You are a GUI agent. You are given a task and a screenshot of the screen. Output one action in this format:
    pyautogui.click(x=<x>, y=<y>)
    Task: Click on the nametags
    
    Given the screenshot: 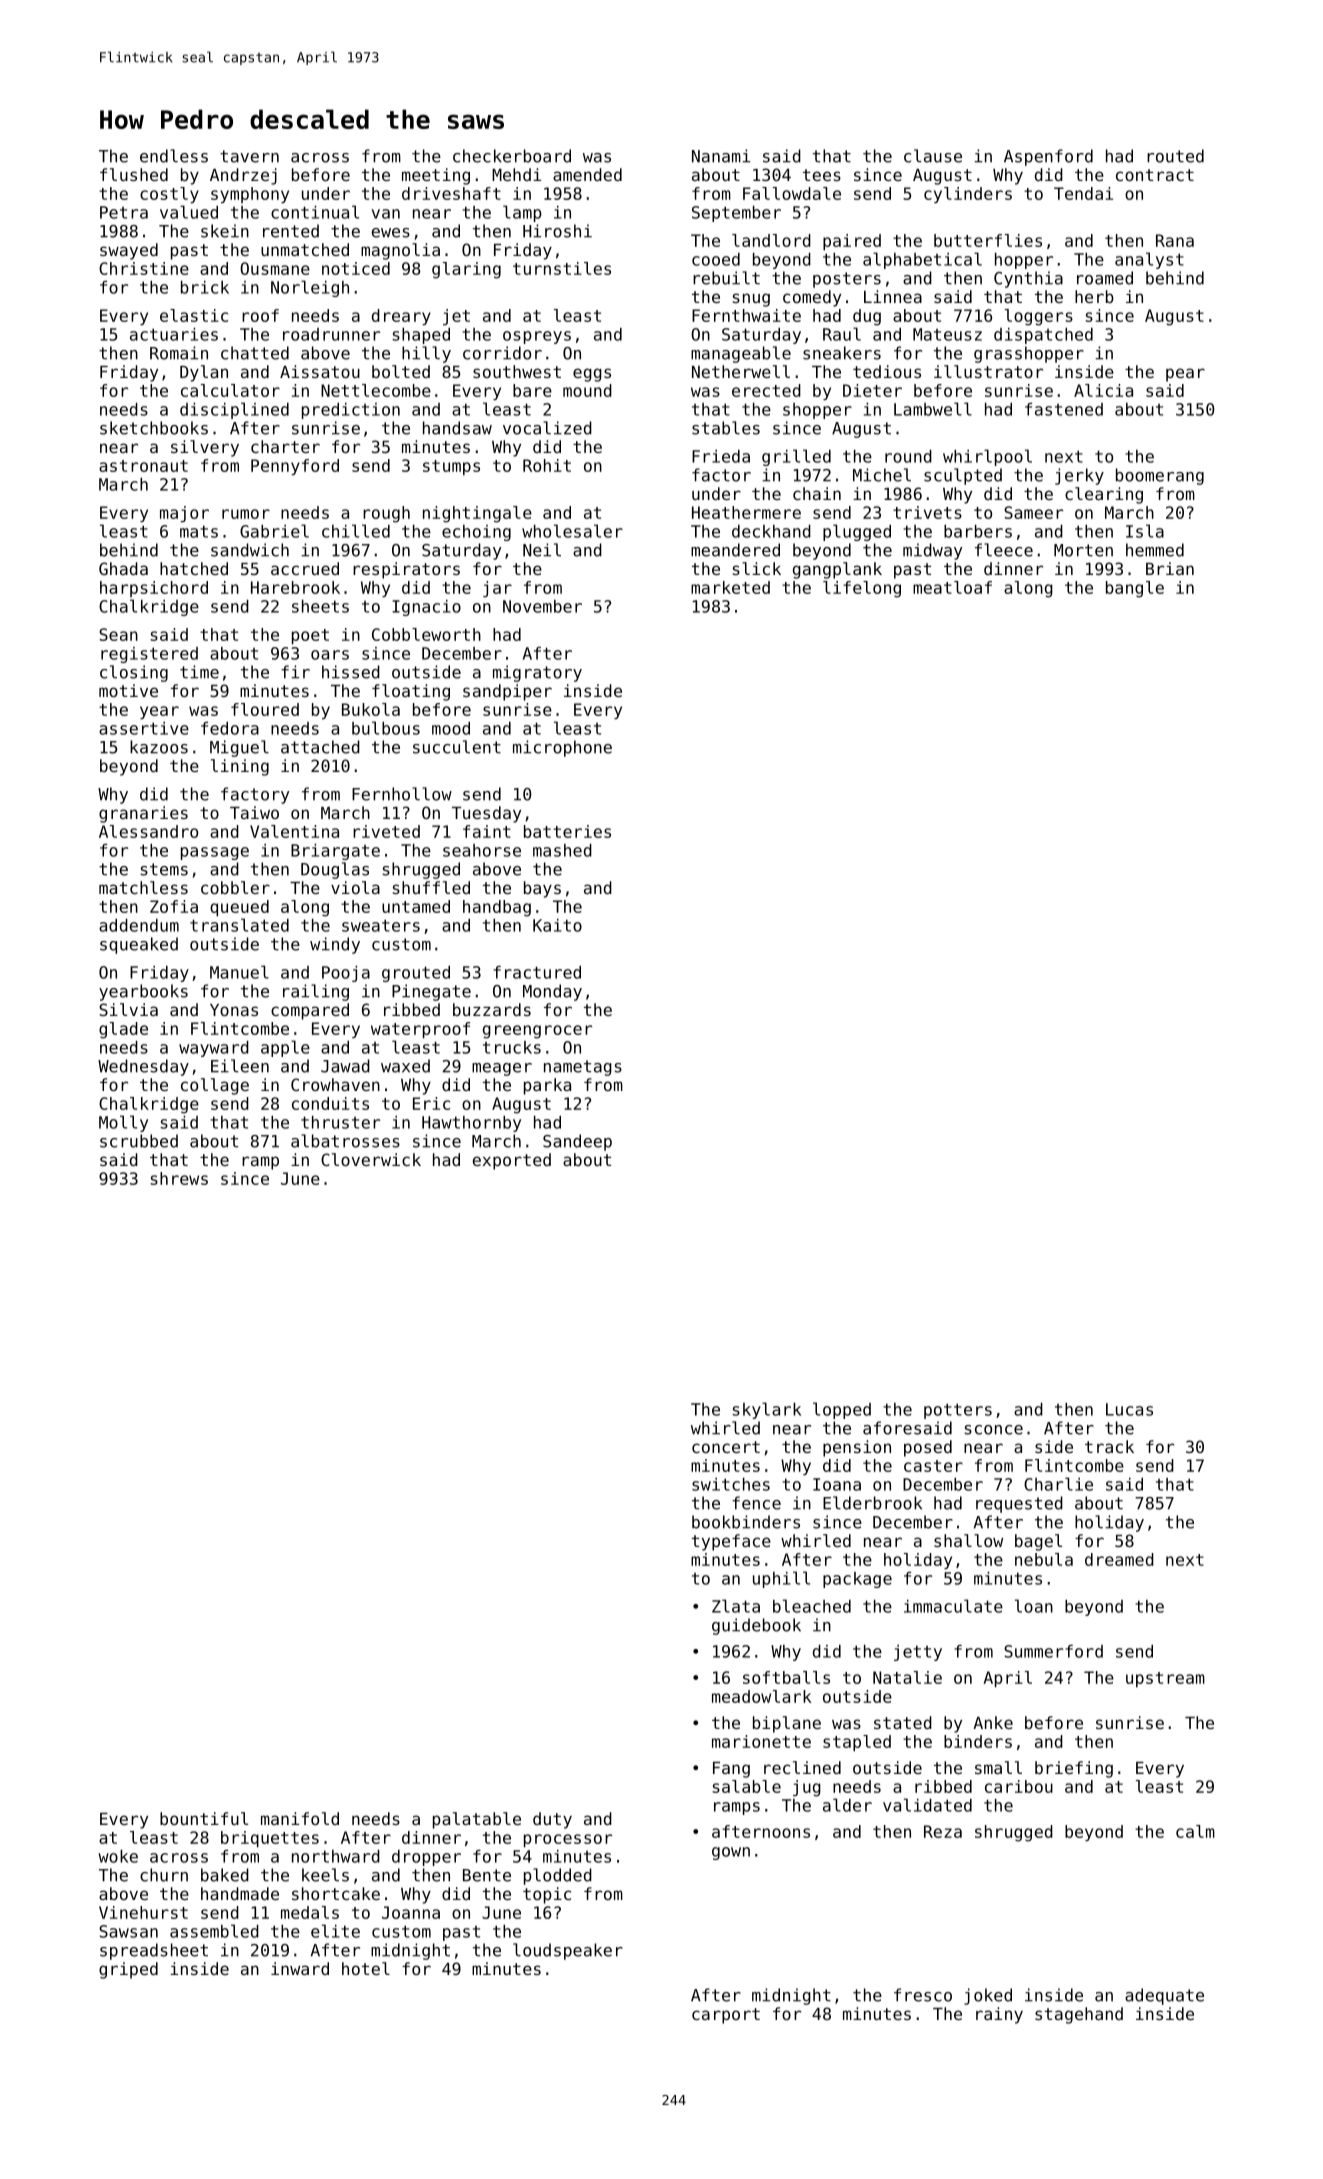 What is the action you would take?
    pyautogui.click(x=583, y=1068)
